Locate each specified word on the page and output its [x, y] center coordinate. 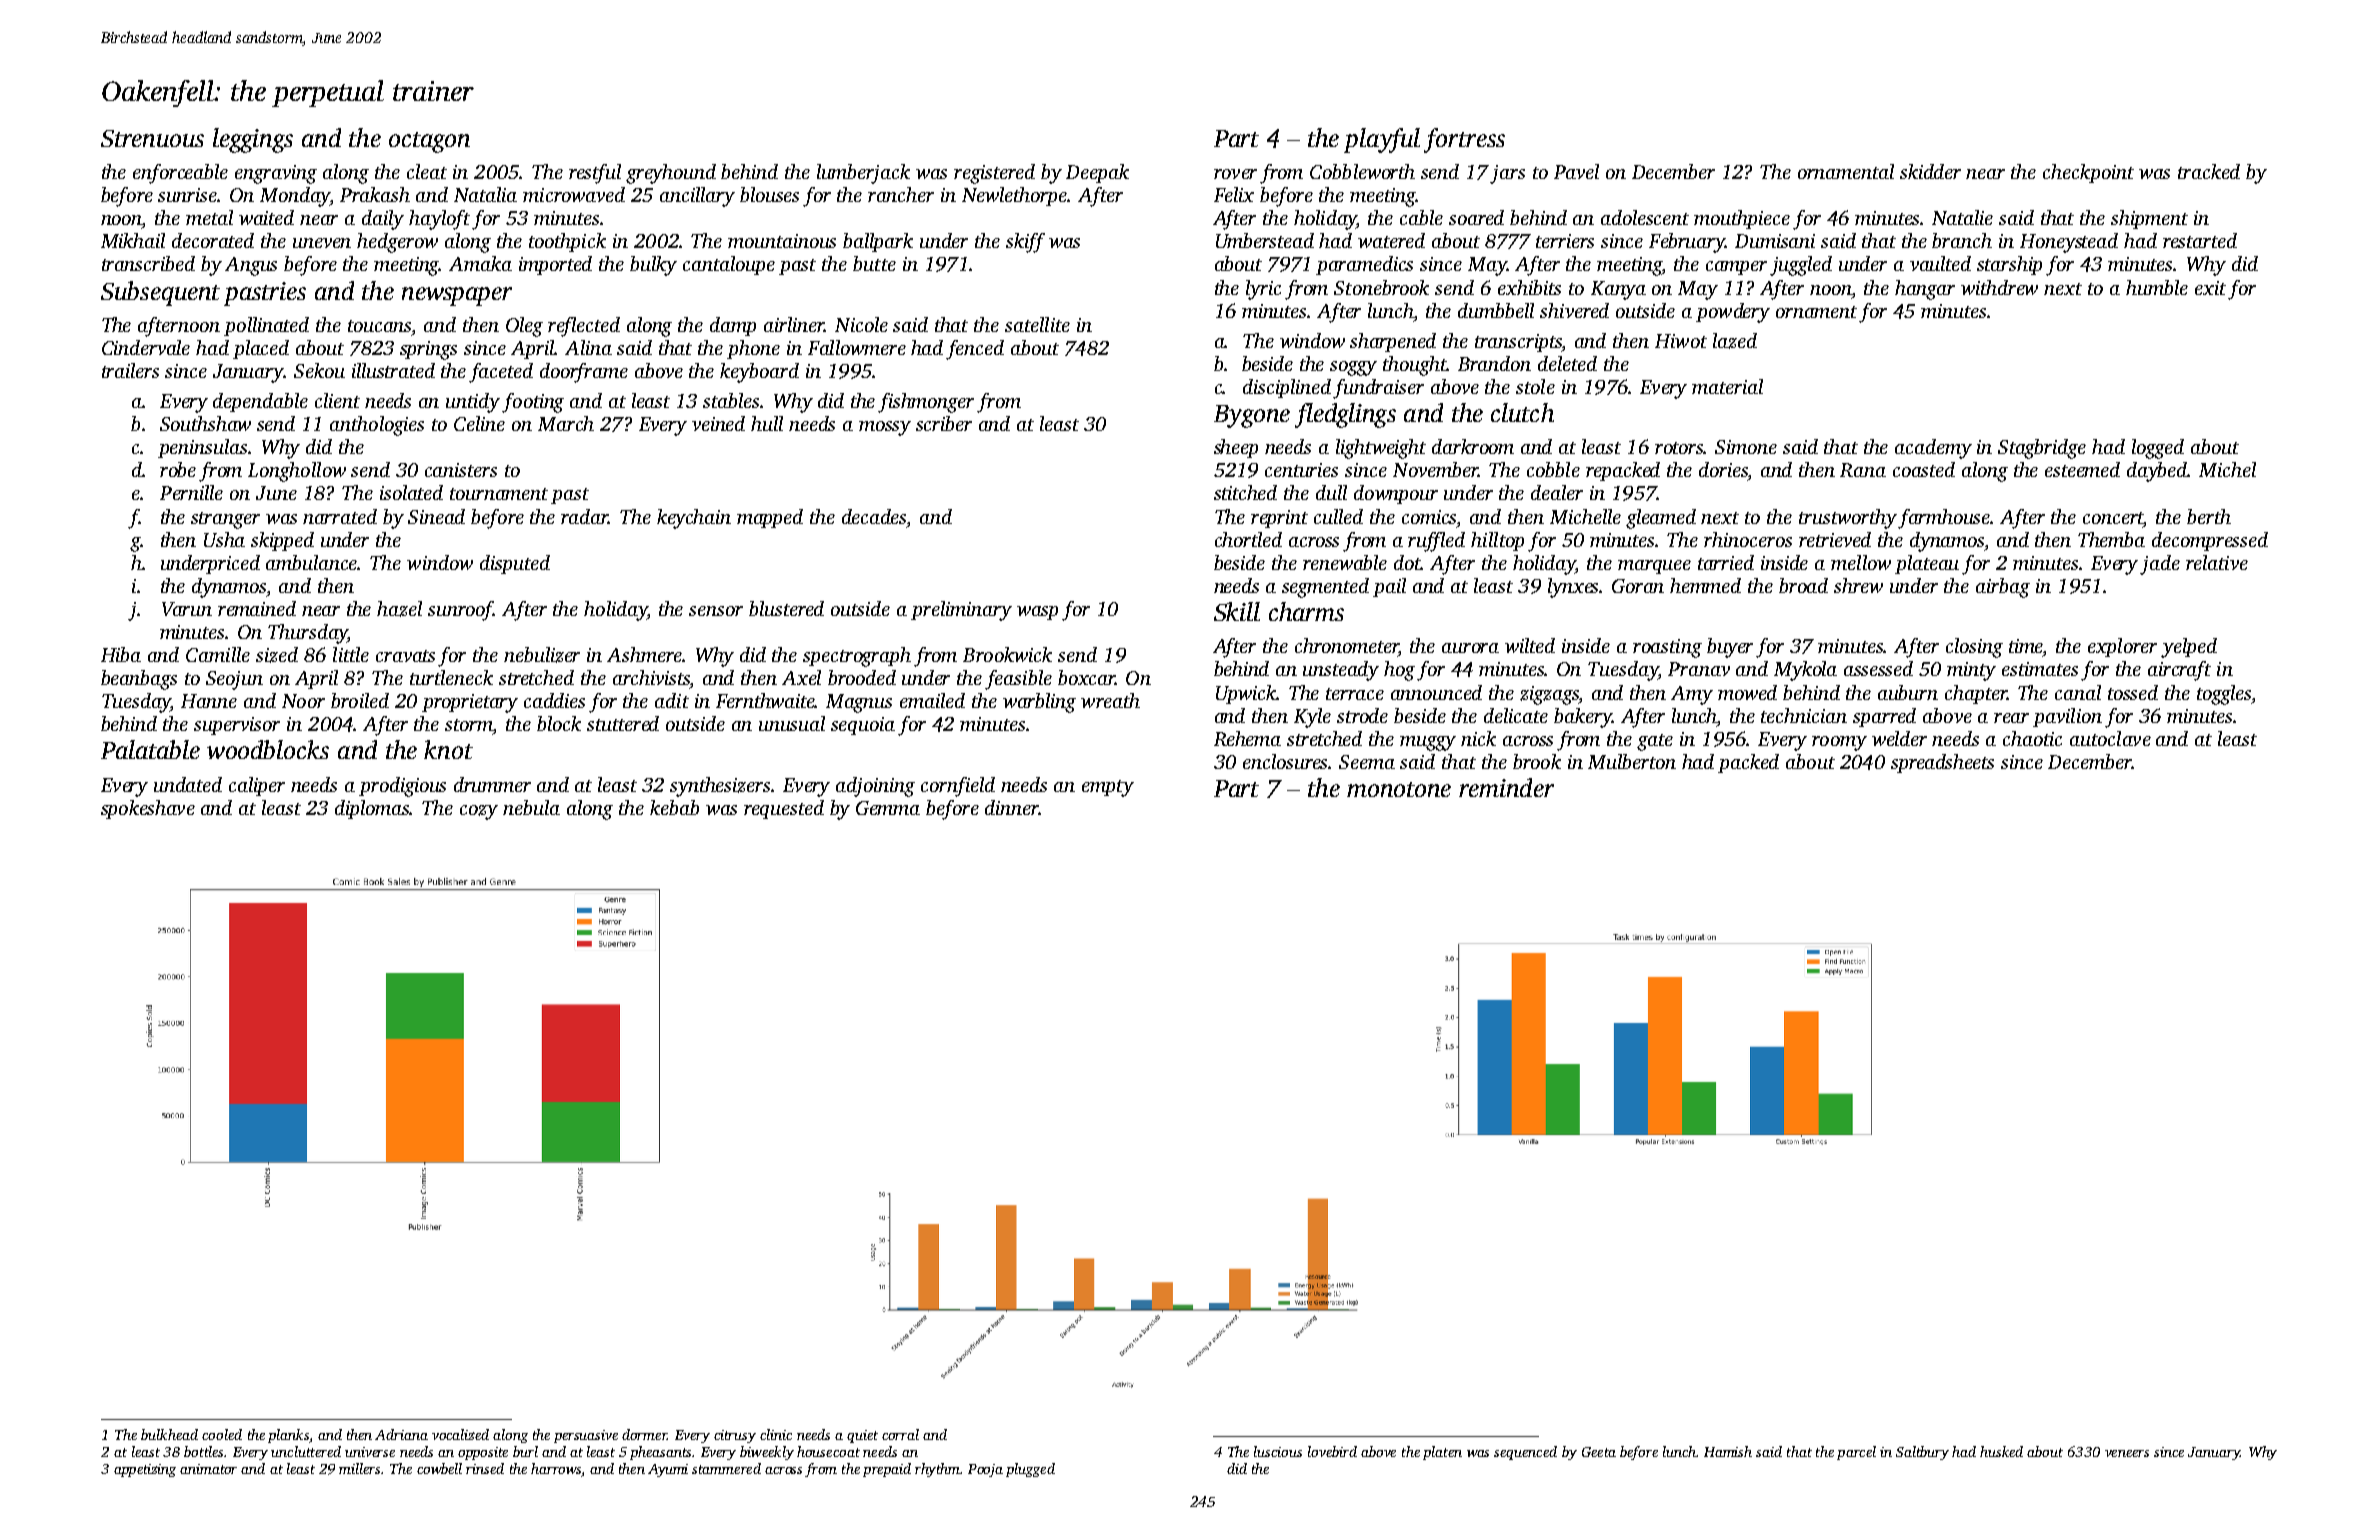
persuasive [586, 1436]
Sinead [436, 516]
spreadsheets [1942, 763]
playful [1382, 140]
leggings [253, 140]
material [1727, 386]
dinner [1012, 807]
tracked [2209, 171]
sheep [1236, 448]
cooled [222, 1434]
